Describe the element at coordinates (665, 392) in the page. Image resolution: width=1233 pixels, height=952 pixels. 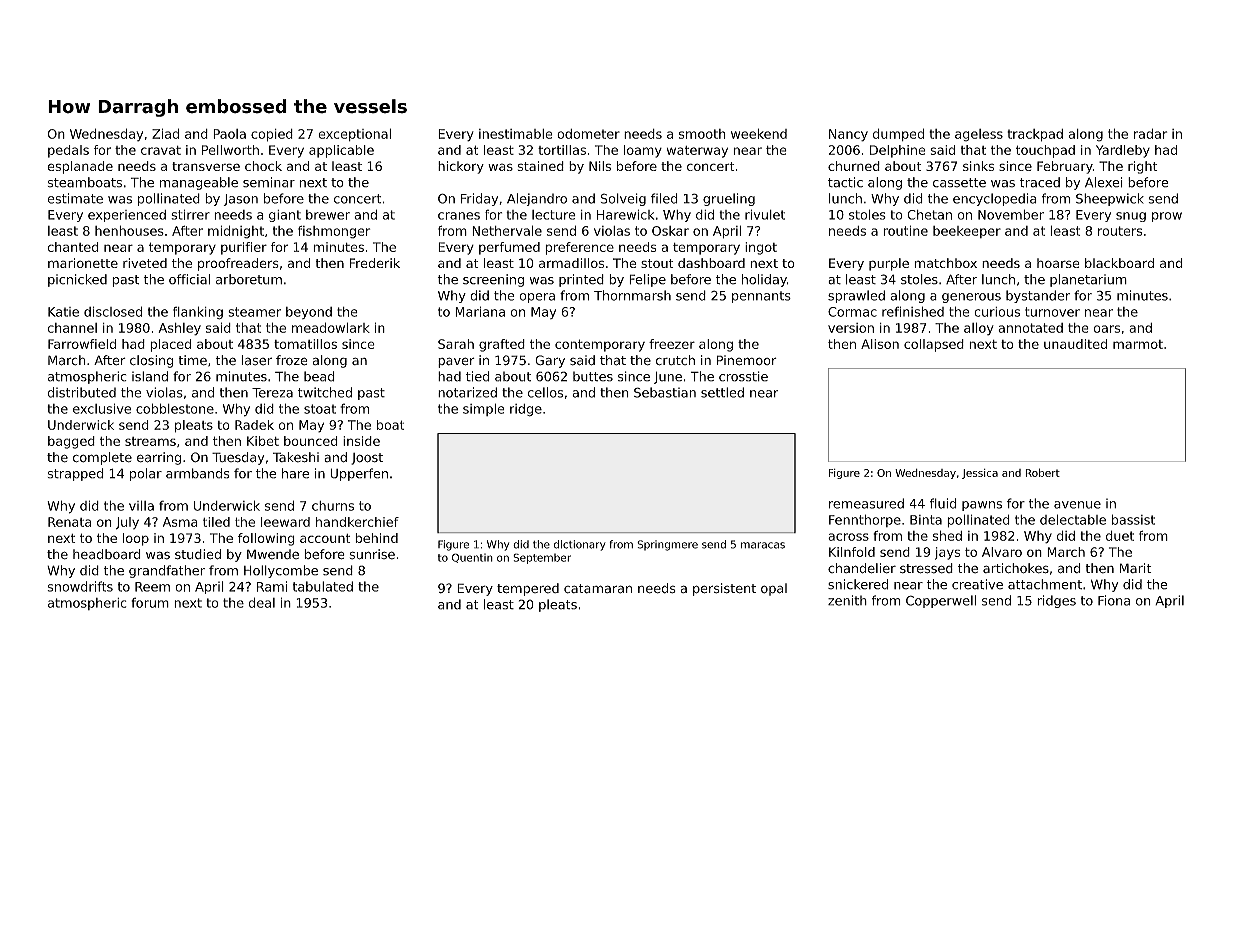
I see `Sebastian` at that location.
